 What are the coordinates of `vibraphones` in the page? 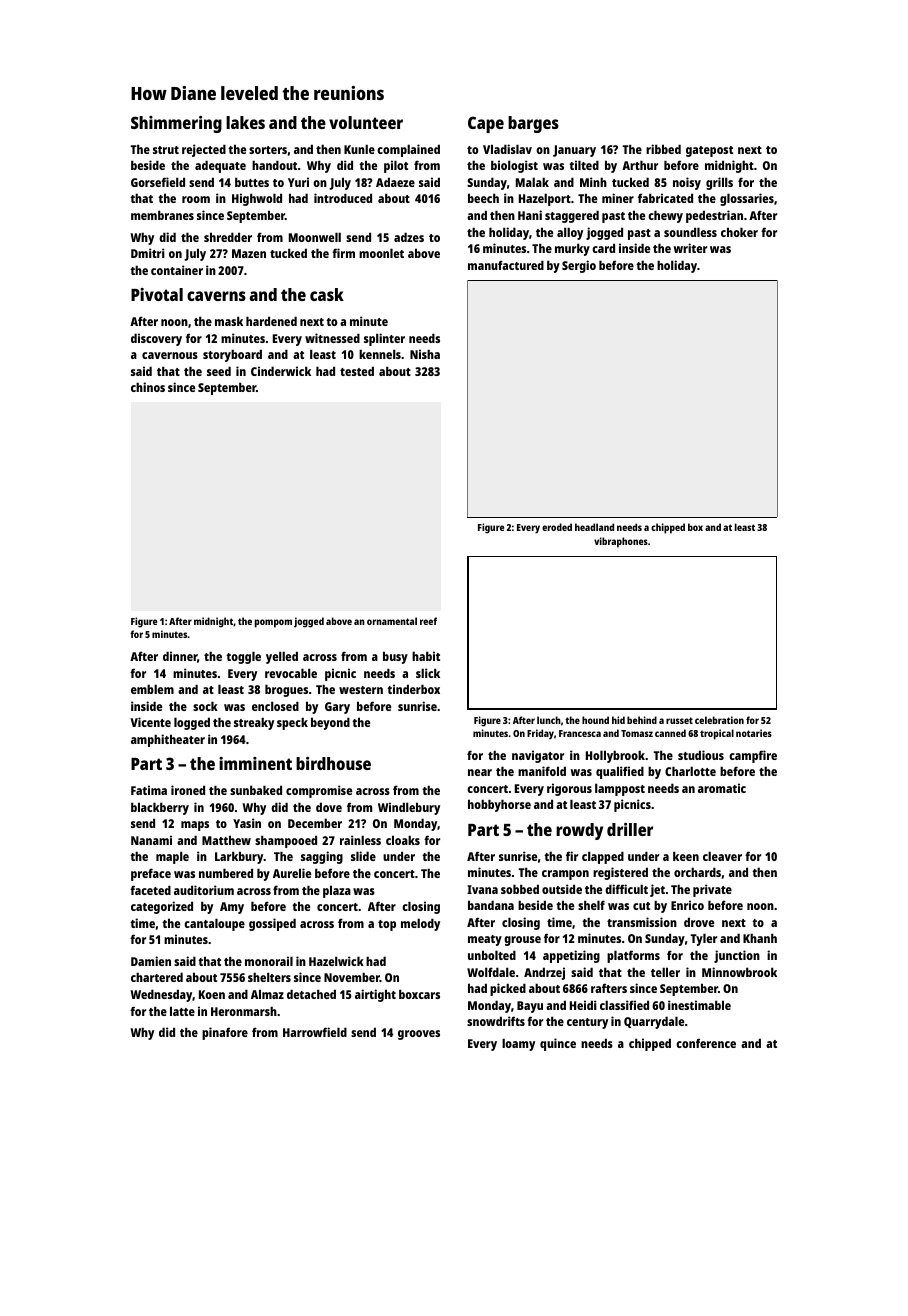 It's located at (621, 542).
